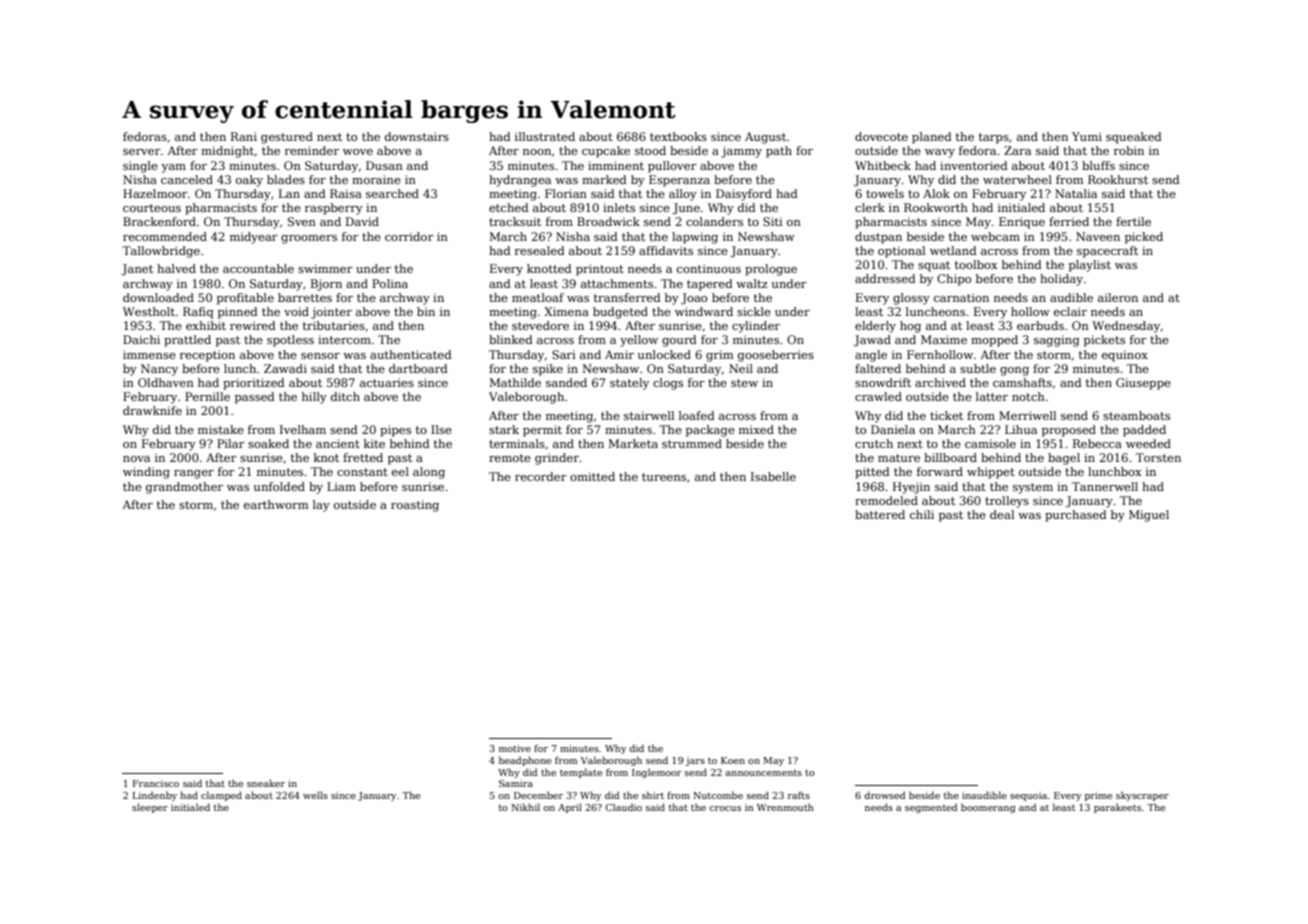  I want to click on jars, so click(695, 761).
